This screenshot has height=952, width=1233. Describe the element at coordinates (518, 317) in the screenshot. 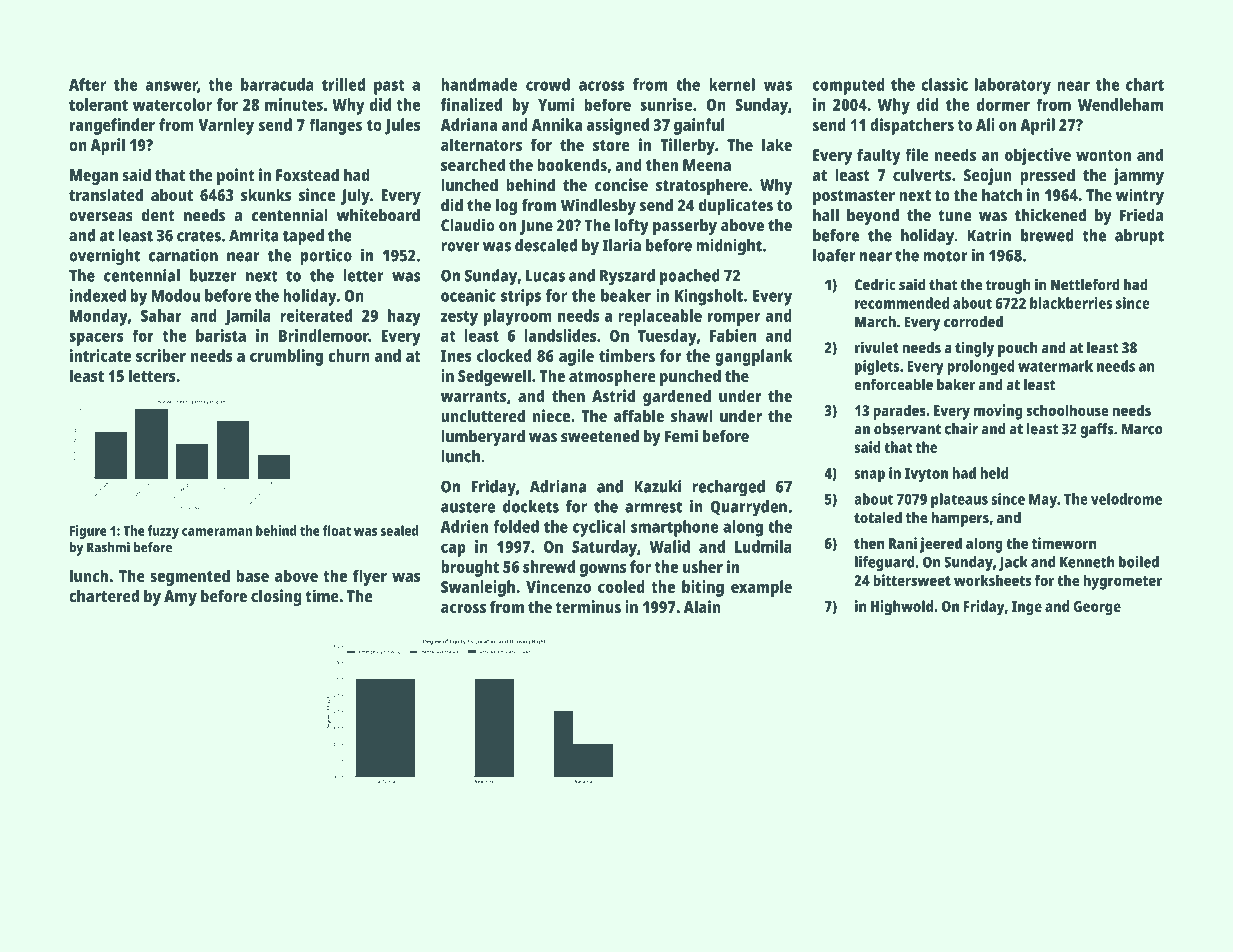

I see `playroom` at that location.
